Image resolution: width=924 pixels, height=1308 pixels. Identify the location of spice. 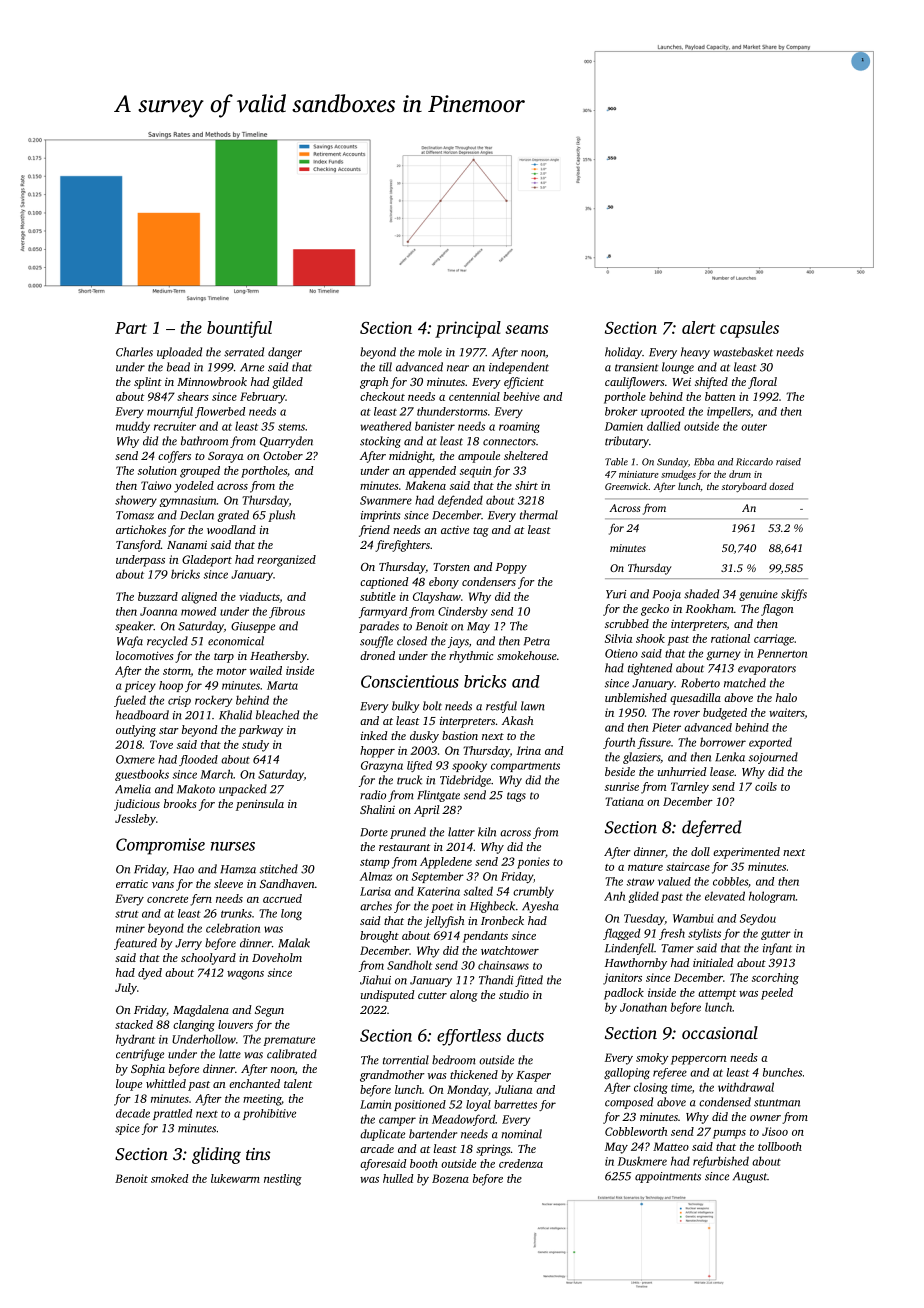
(127, 1129).
